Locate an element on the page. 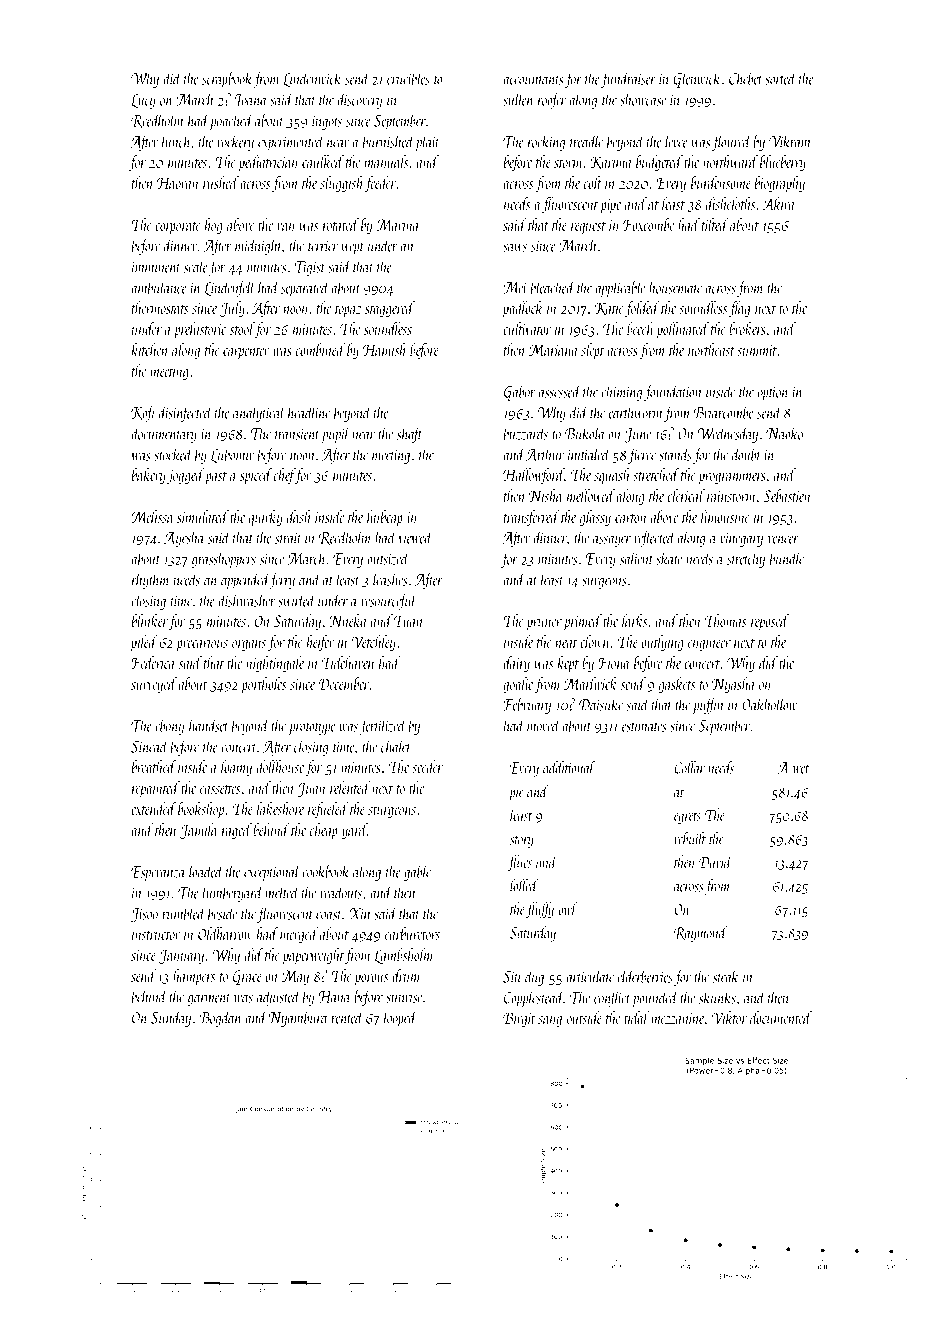 The image size is (947, 1343). estimates is located at coordinates (644, 726).
